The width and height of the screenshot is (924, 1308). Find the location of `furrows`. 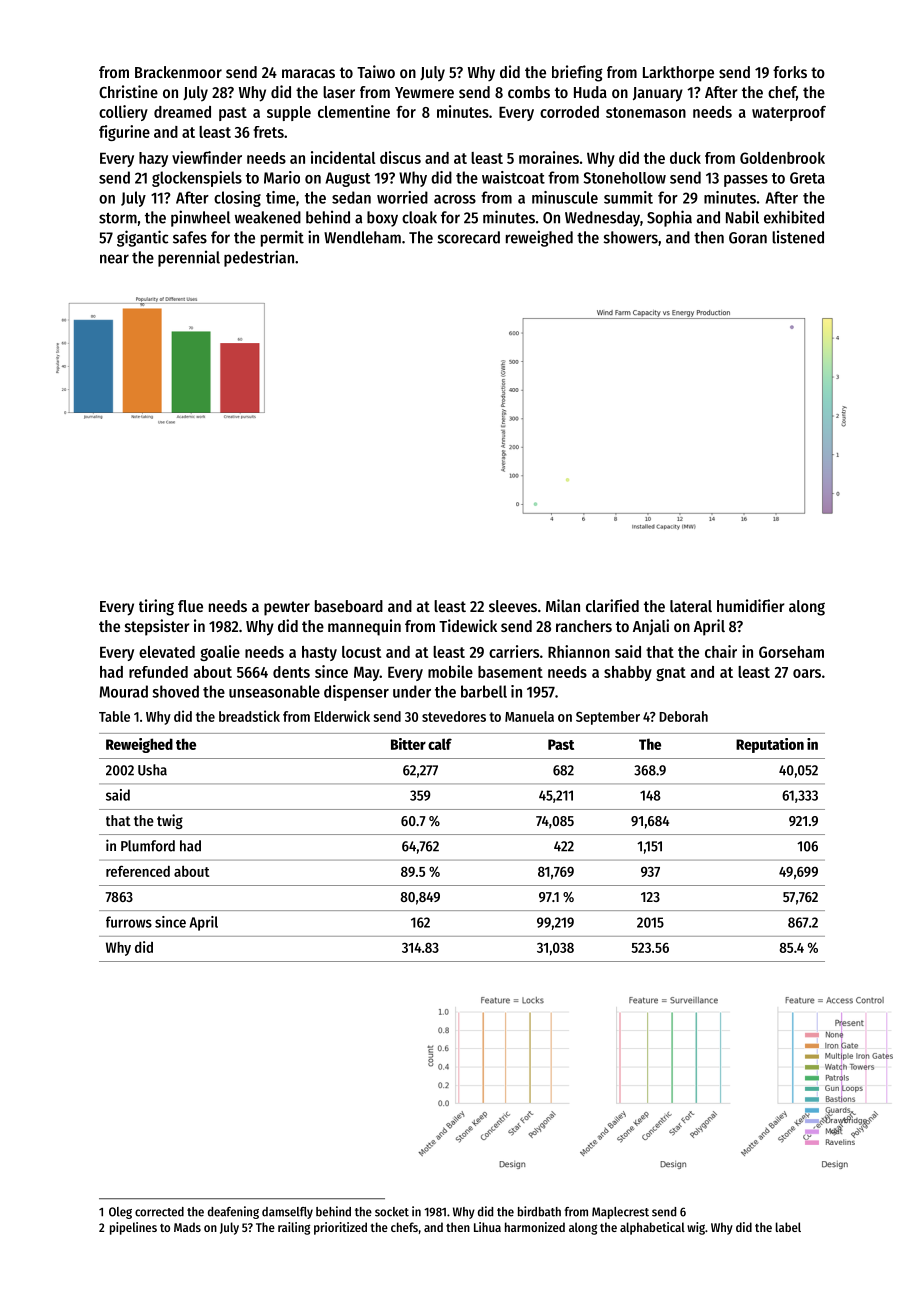

furrows is located at coordinates (129, 922).
